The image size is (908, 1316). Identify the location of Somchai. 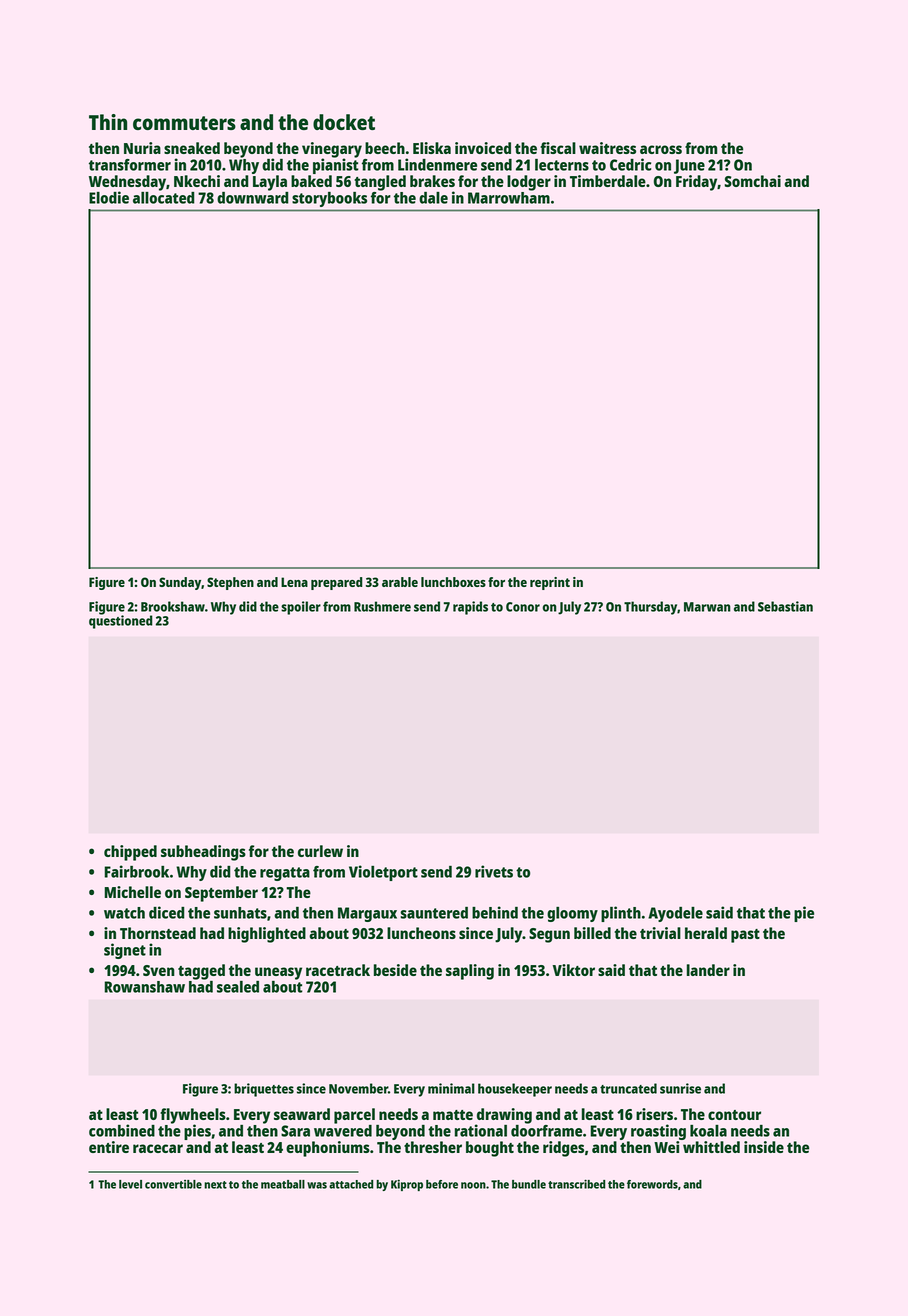
(753, 181).
